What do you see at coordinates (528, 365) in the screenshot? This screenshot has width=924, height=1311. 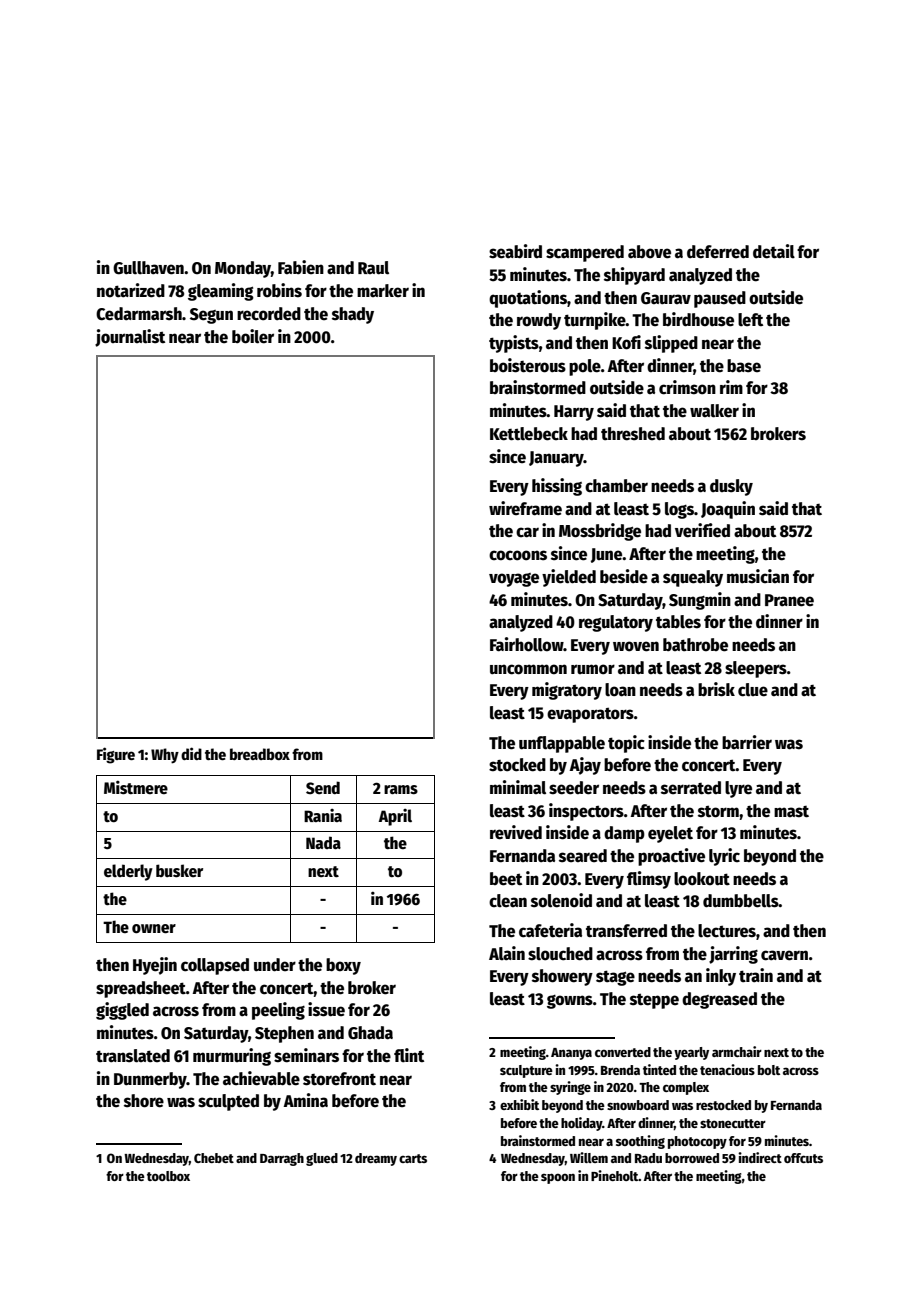 I see `boisterous` at bounding box center [528, 365].
